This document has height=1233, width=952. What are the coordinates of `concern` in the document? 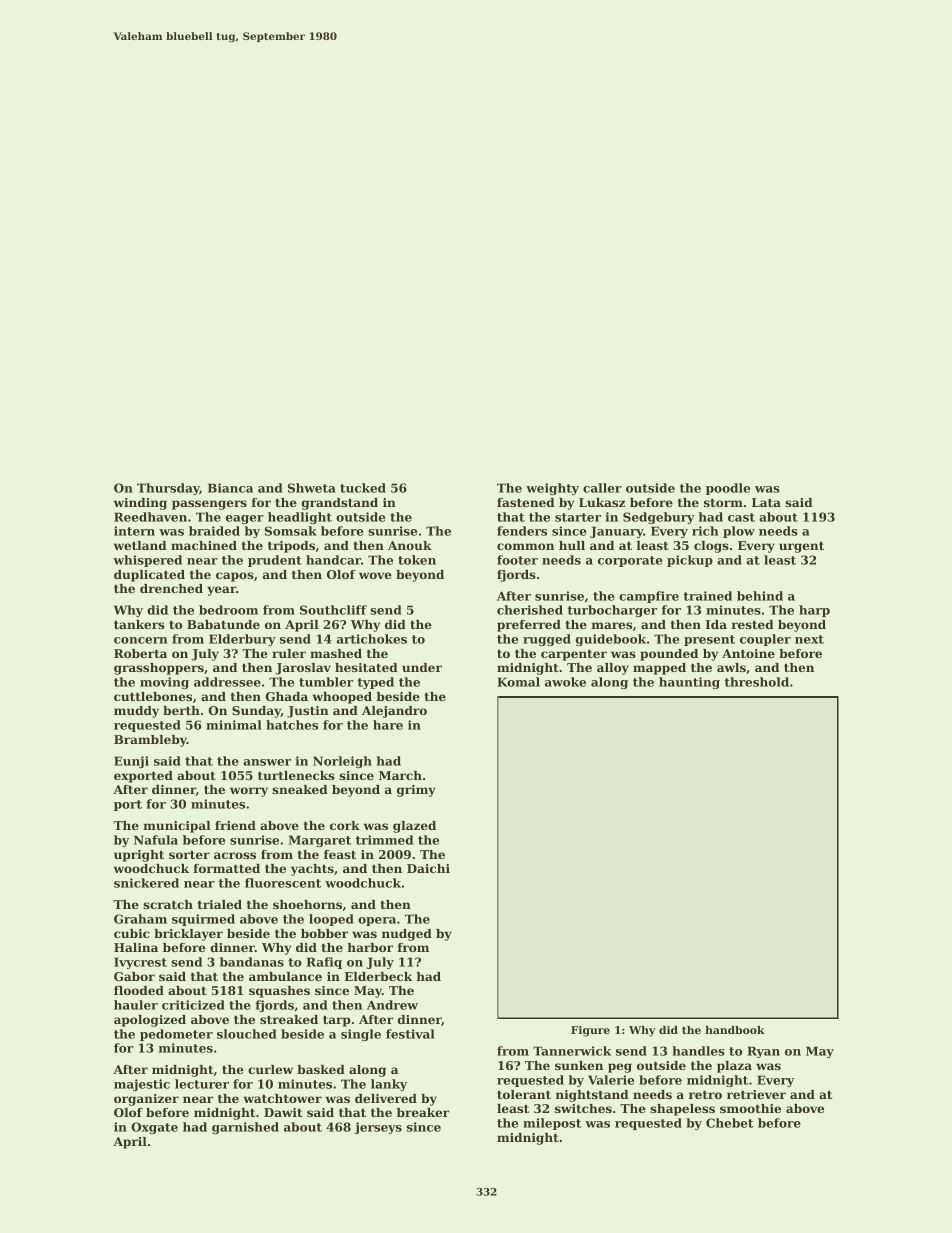 It's located at (140, 640).
